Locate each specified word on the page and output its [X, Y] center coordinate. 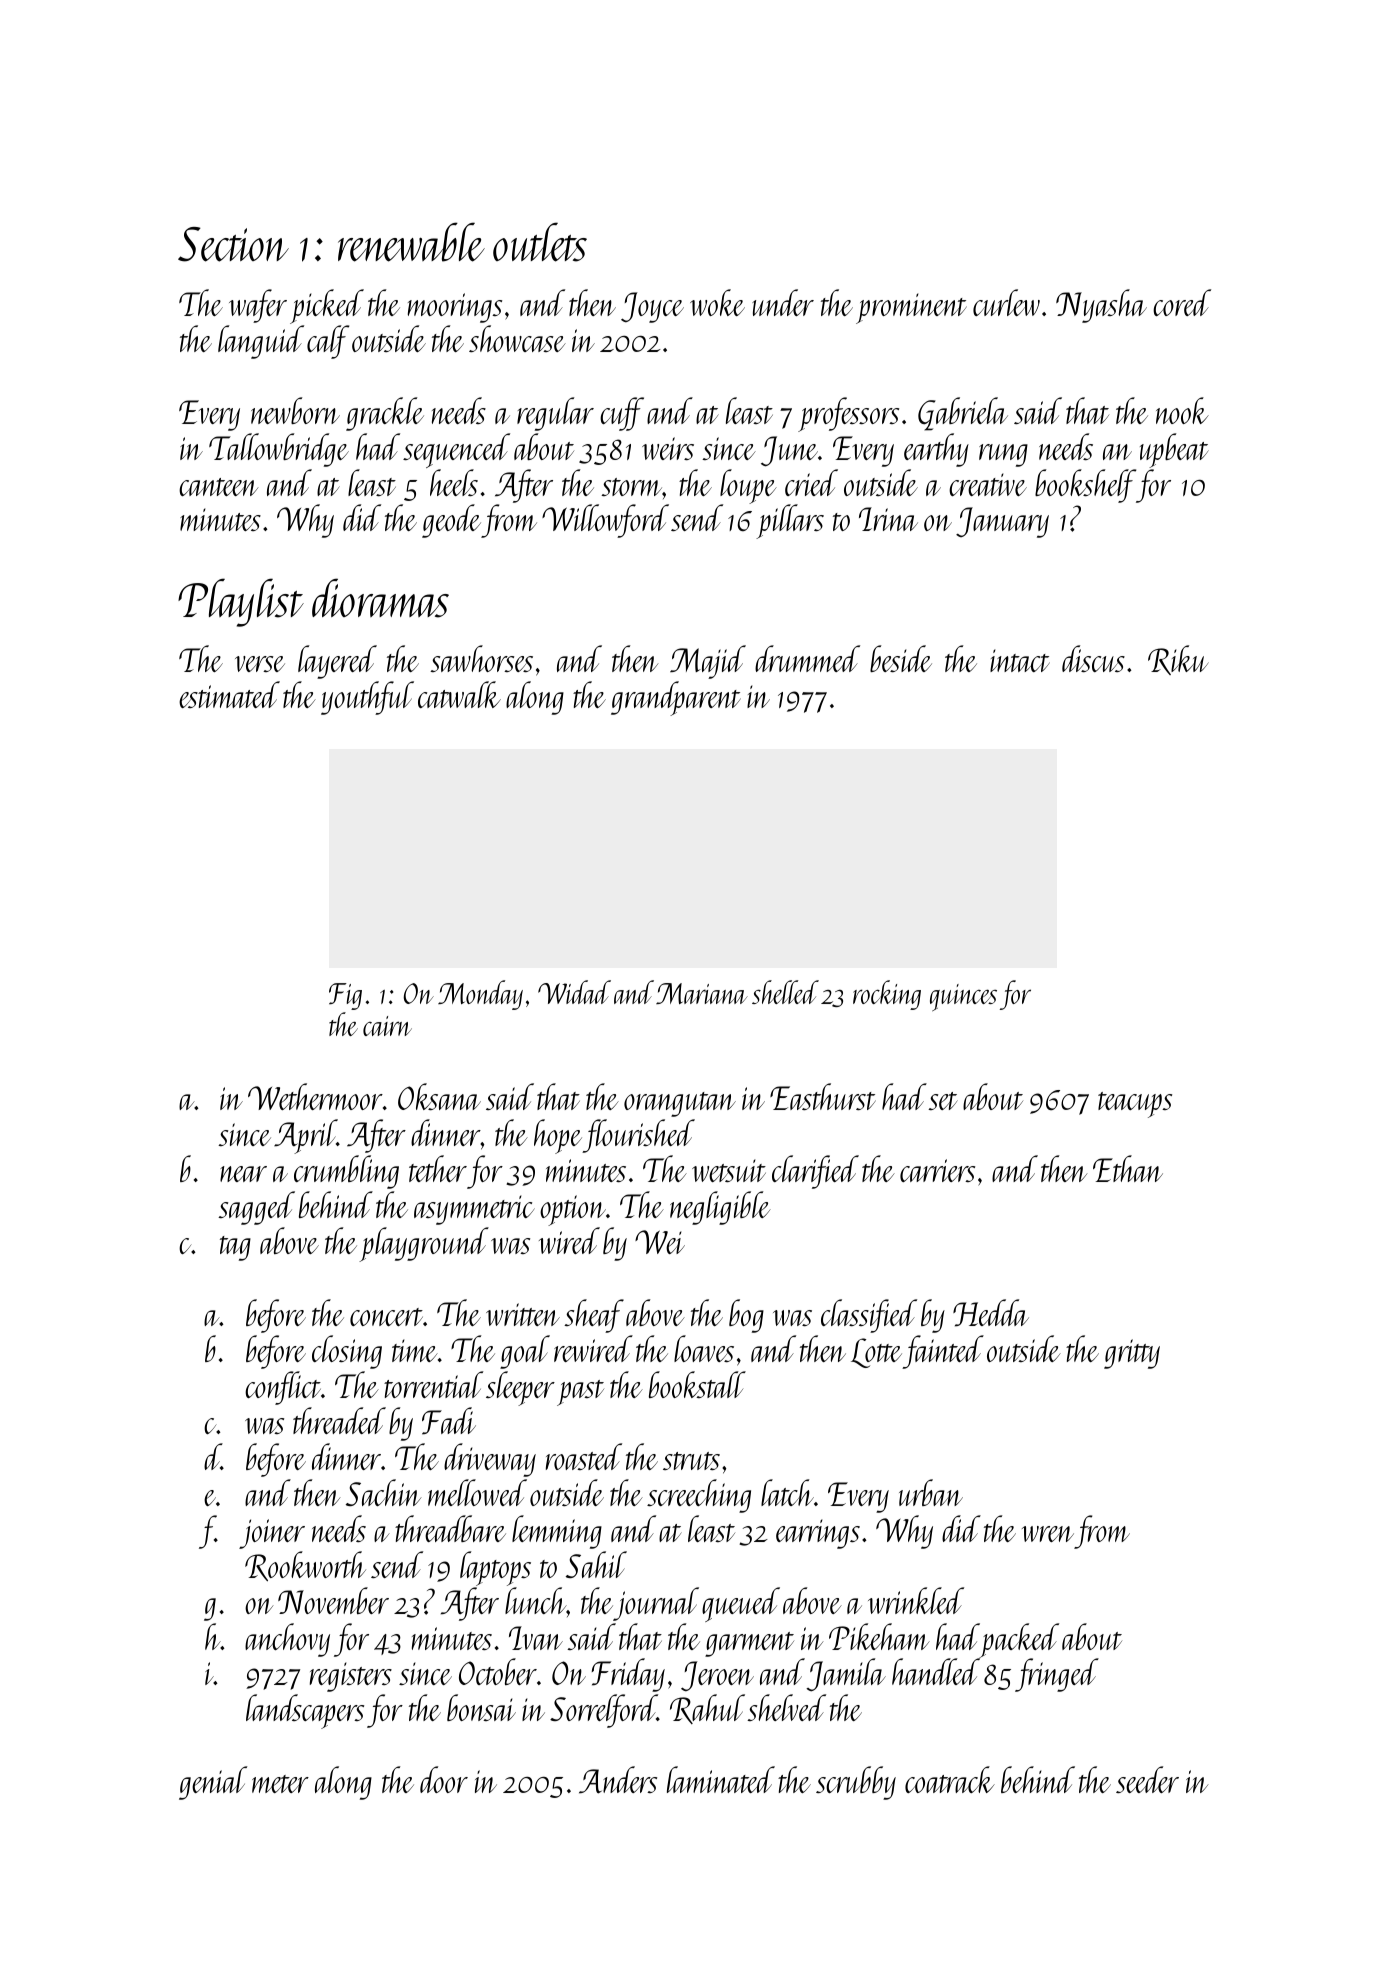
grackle [385, 414]
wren [1048, 1534]
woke [717, 302]
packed [1019, 1641]
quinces [963, 997]
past [580, 1393]
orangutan [680, 1104]
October [498, 1671]
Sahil [596, 1564]
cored [1182, 302]
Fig [345, 996]
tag [235, 1248]
